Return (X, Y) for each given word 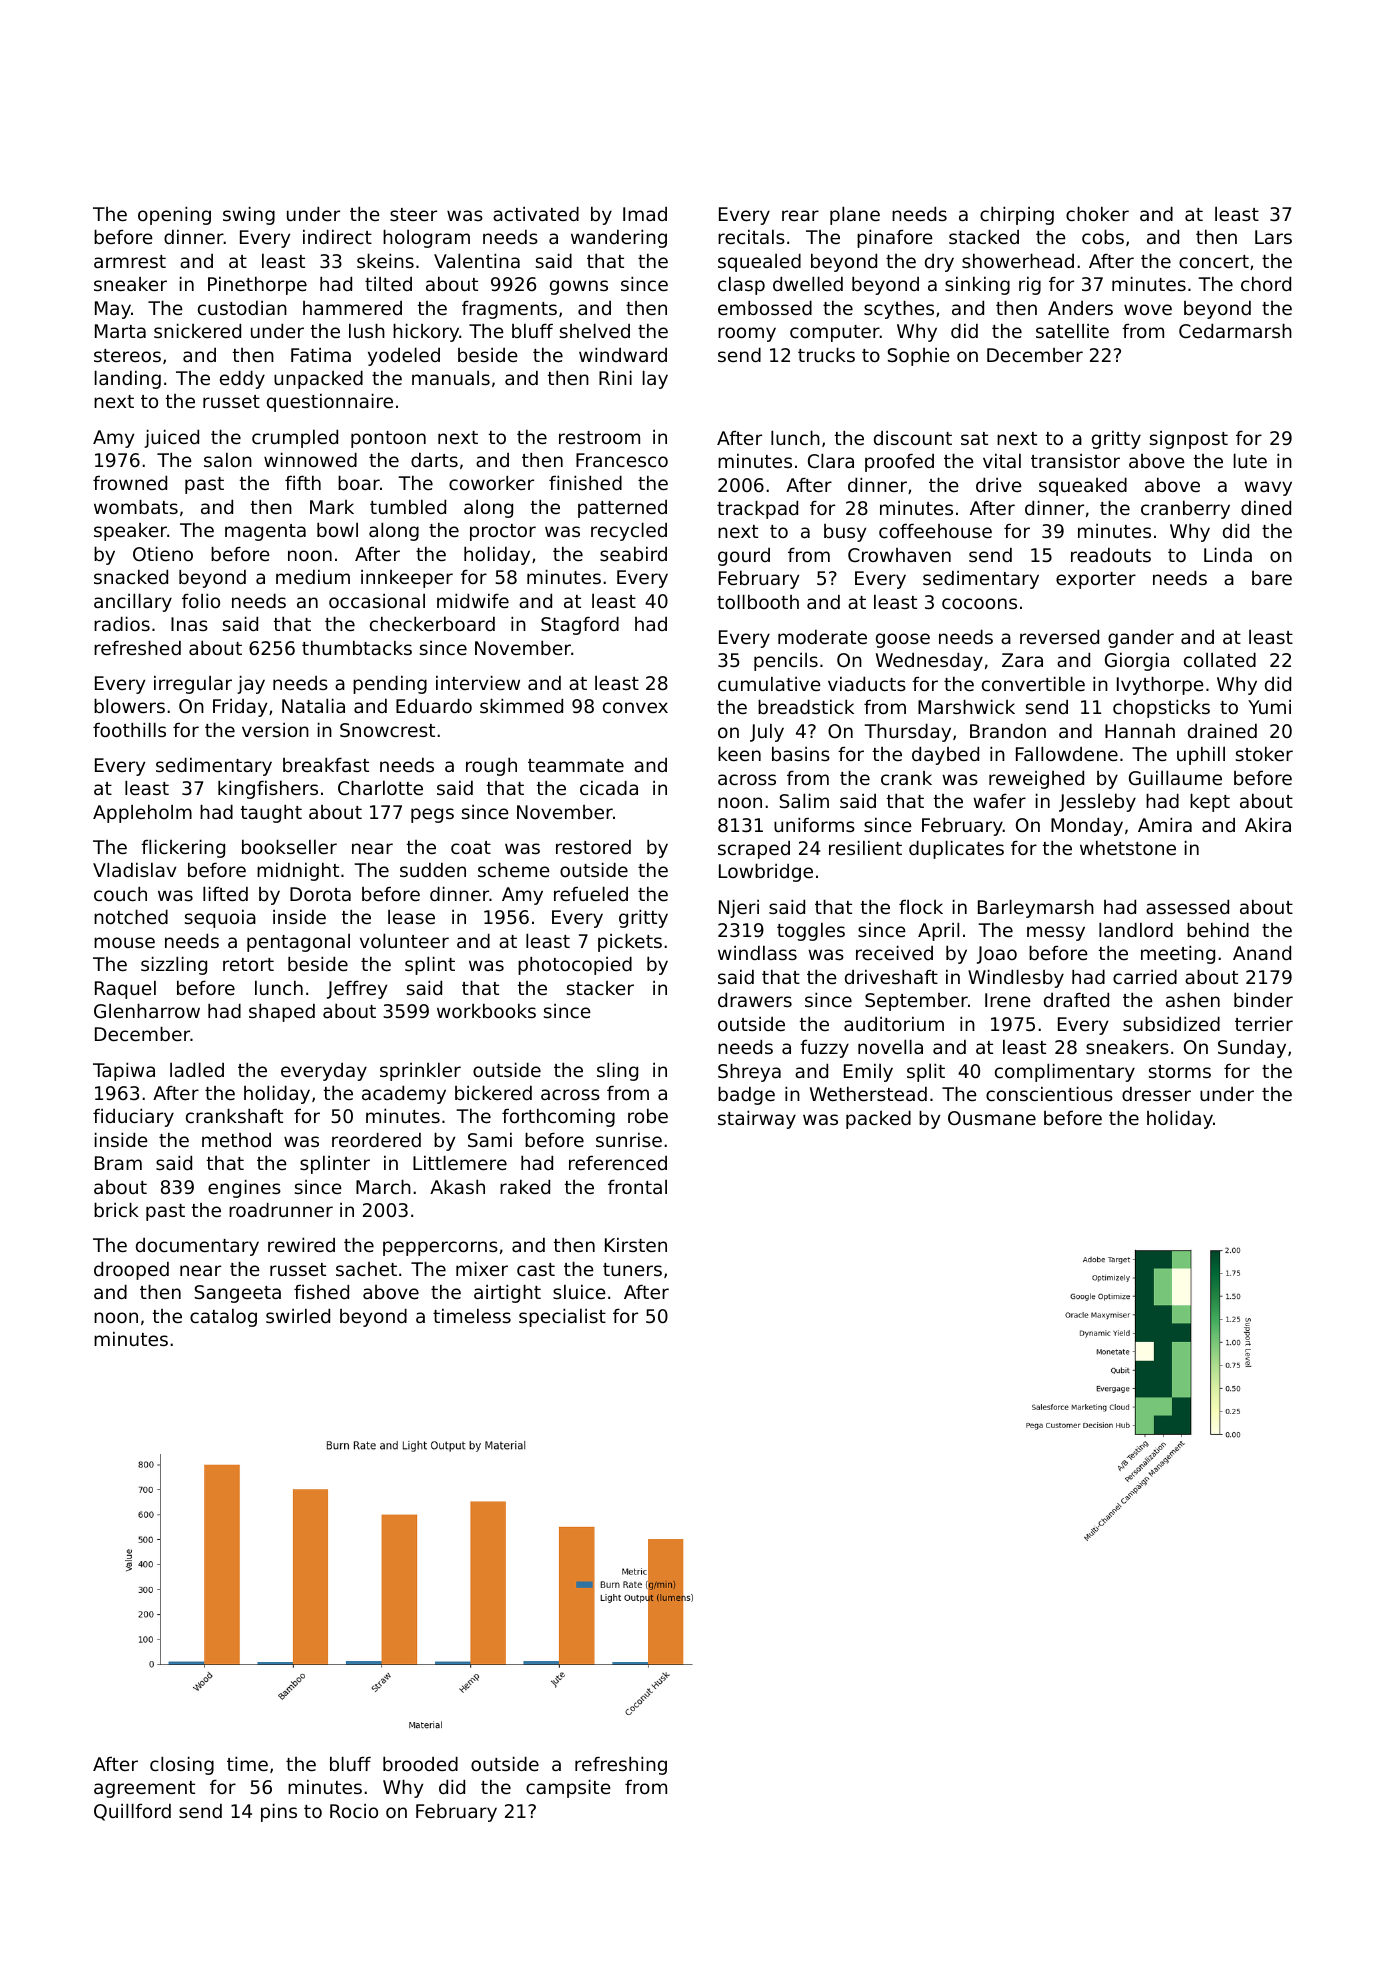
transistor (1075, 461)
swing (249, 215)
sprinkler (420, 1072)
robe (648, 1115)
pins (279, 1812)
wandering (619, 238)
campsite (568, 1788)
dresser (1156, 1094)
